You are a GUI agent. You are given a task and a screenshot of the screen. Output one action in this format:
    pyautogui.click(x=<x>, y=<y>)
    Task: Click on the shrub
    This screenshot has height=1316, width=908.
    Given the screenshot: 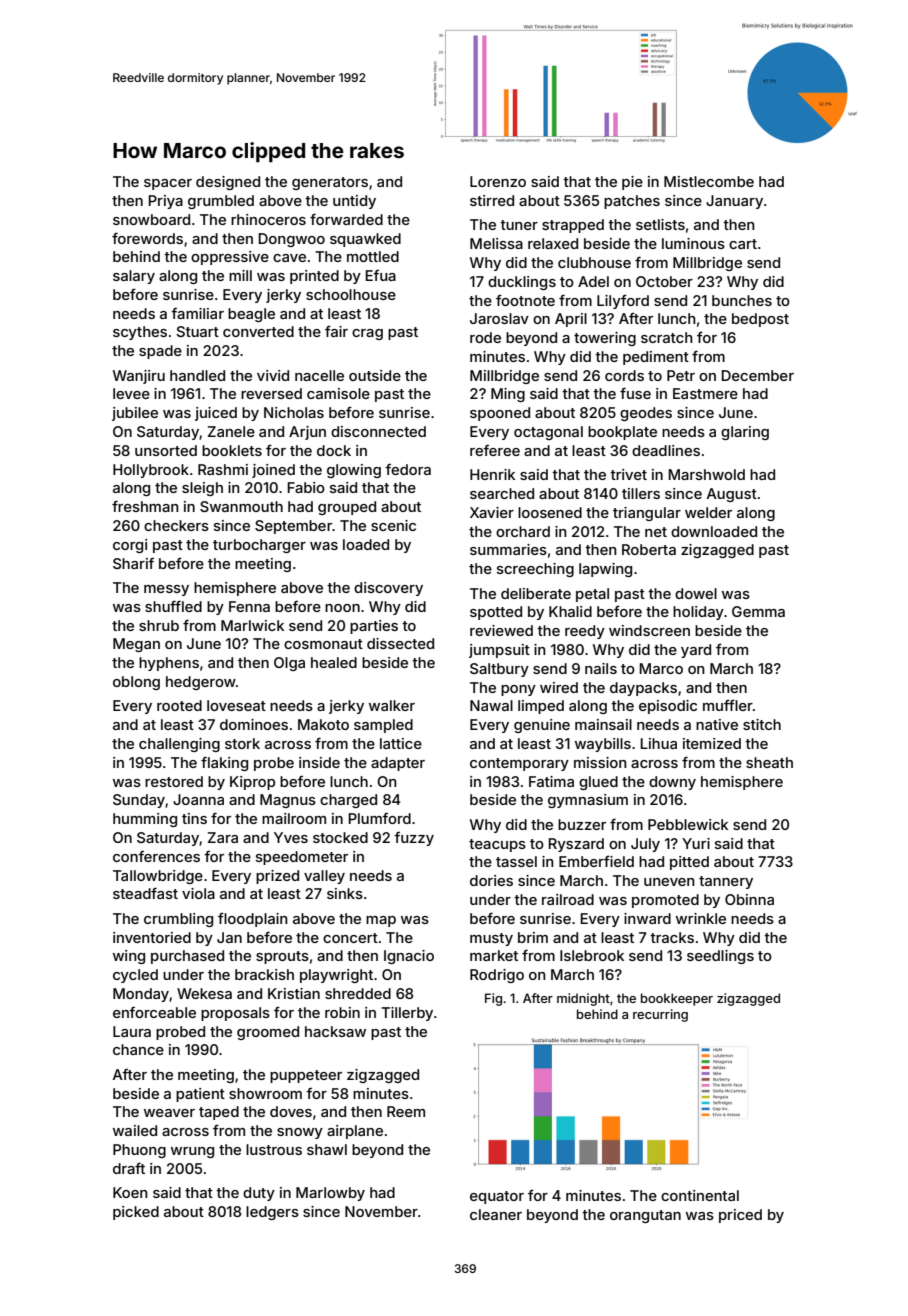 What is the action you would take?
    pyautogui.click(x=159, y=625)
